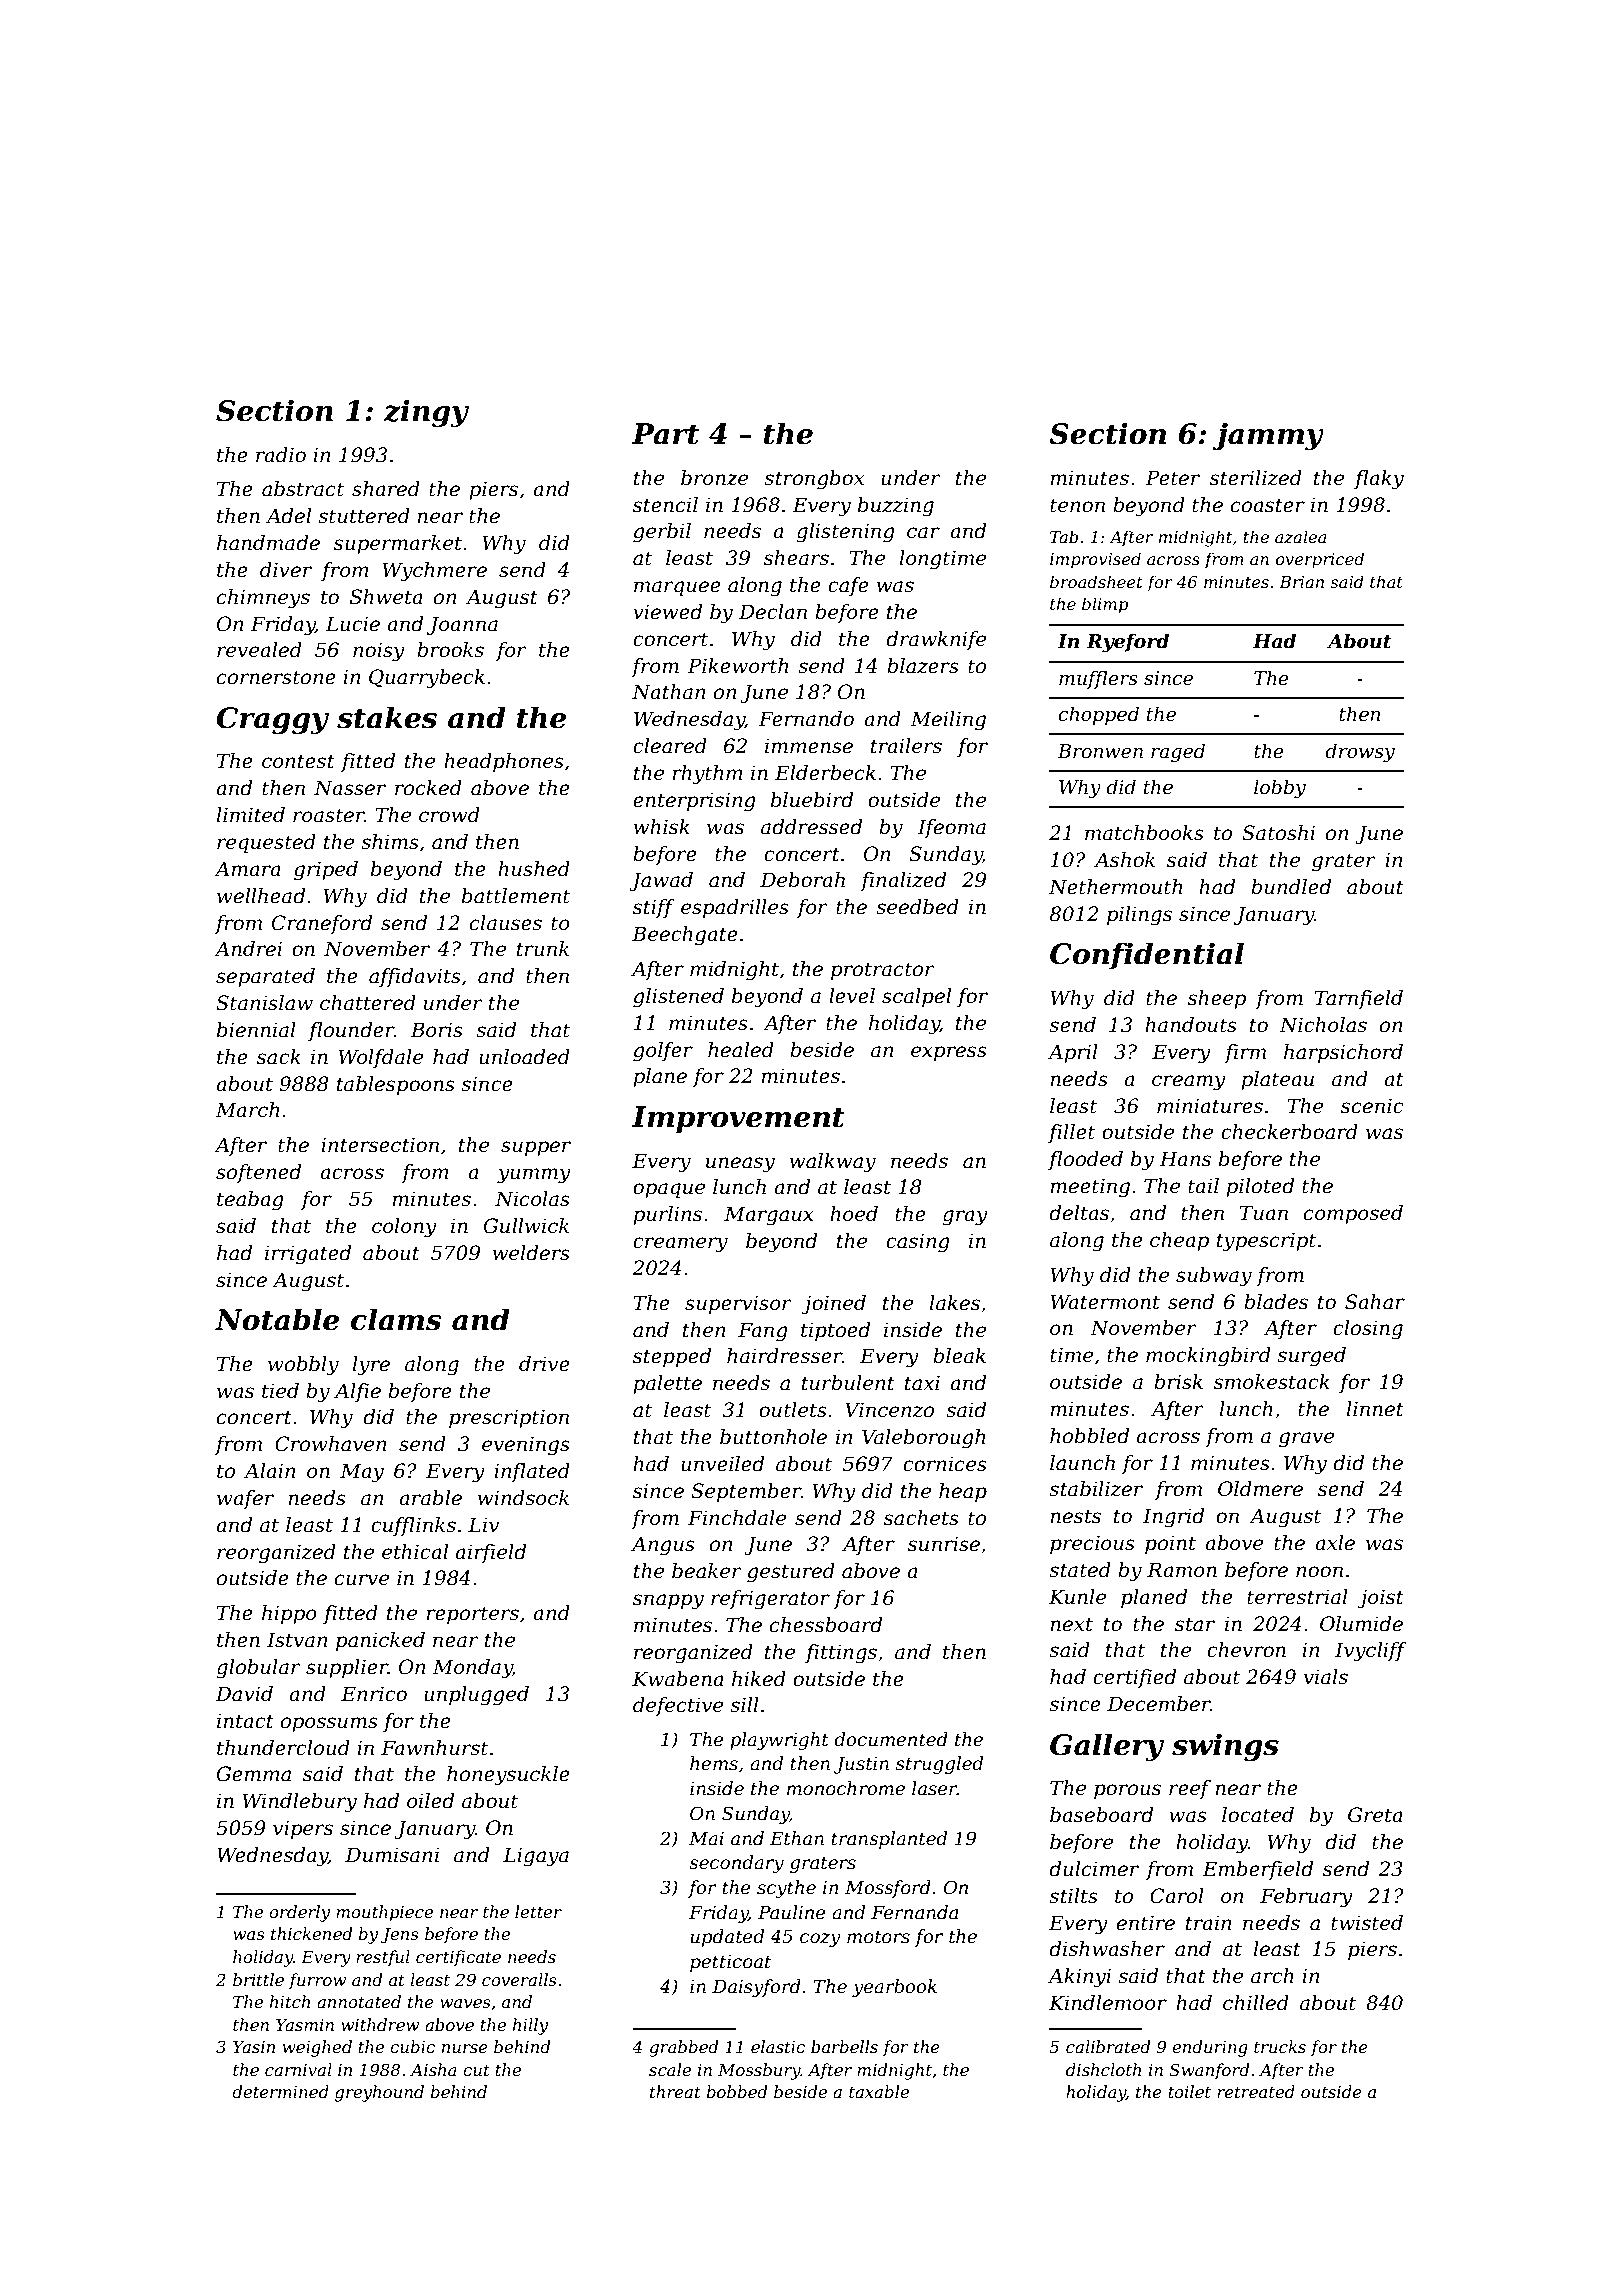  Describe the element at coordinates (1368, 1330) in the document. I see `closing` at that location.
